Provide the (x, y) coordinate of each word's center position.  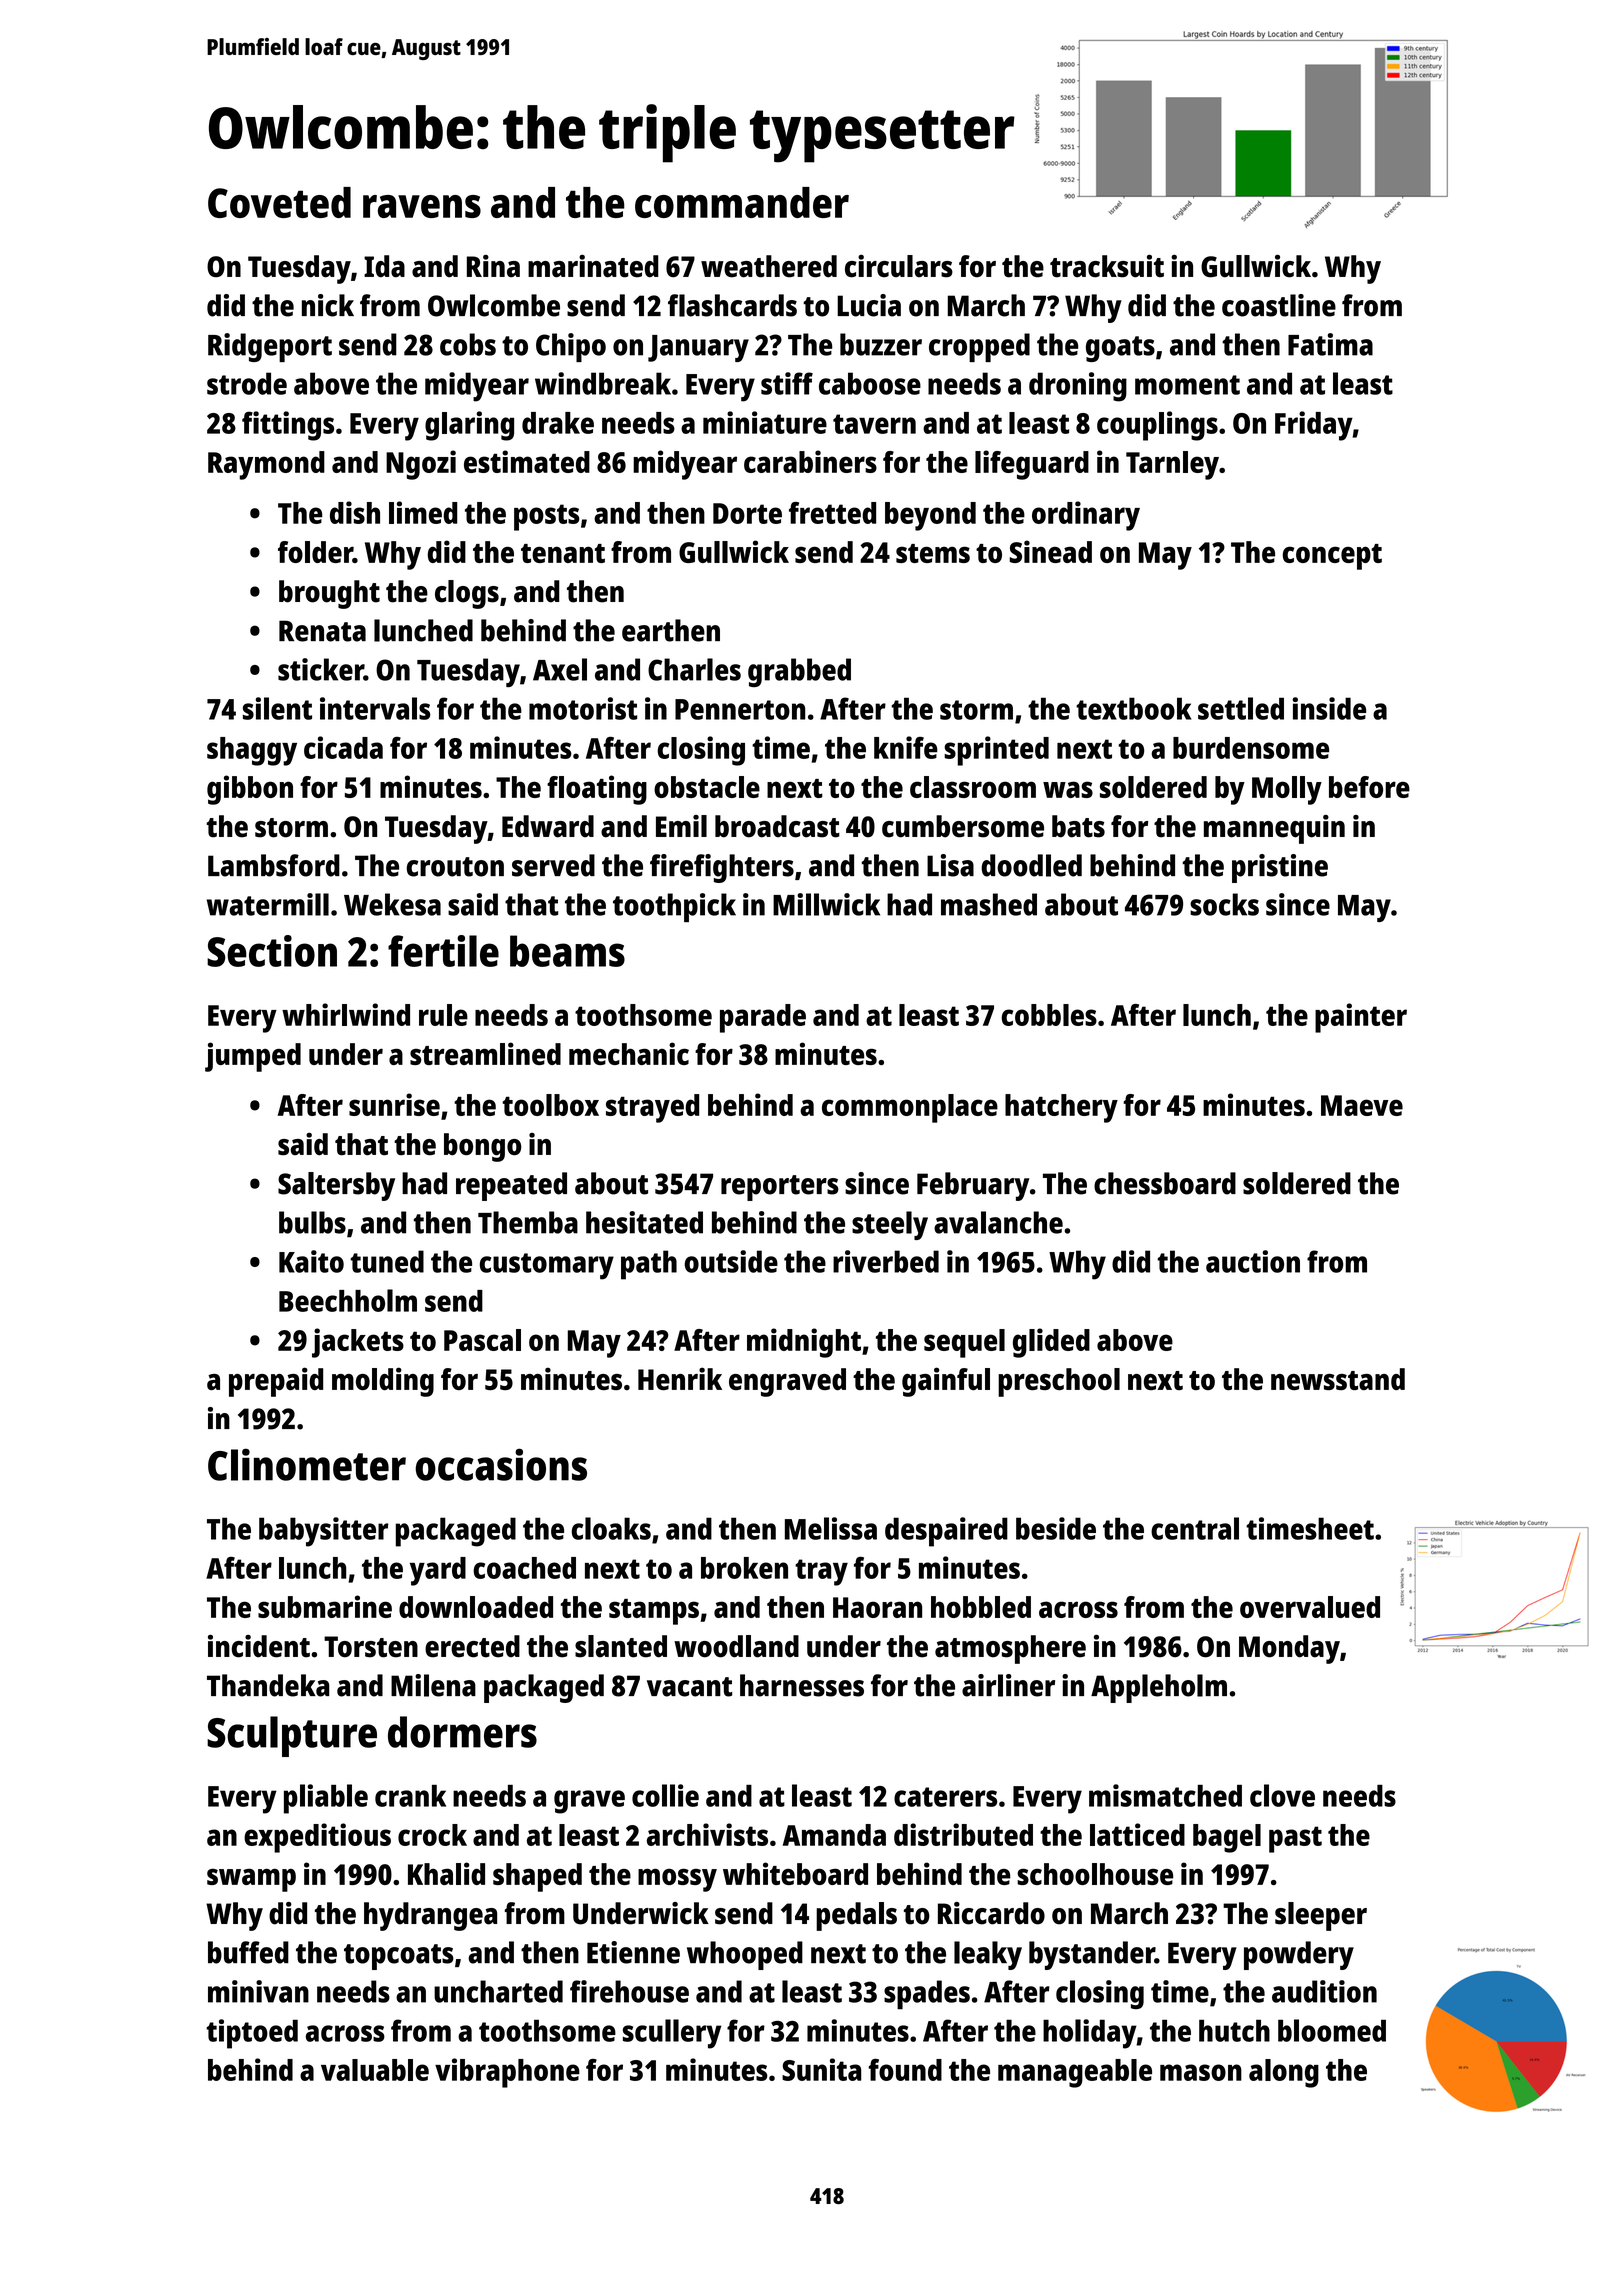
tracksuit (1107, 266)
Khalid (446, 1873)
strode (247, 383)
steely (890, 1225)
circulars (899, 266)
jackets (358, 1343)
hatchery (1061, 1108)
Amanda (834, 1835)
